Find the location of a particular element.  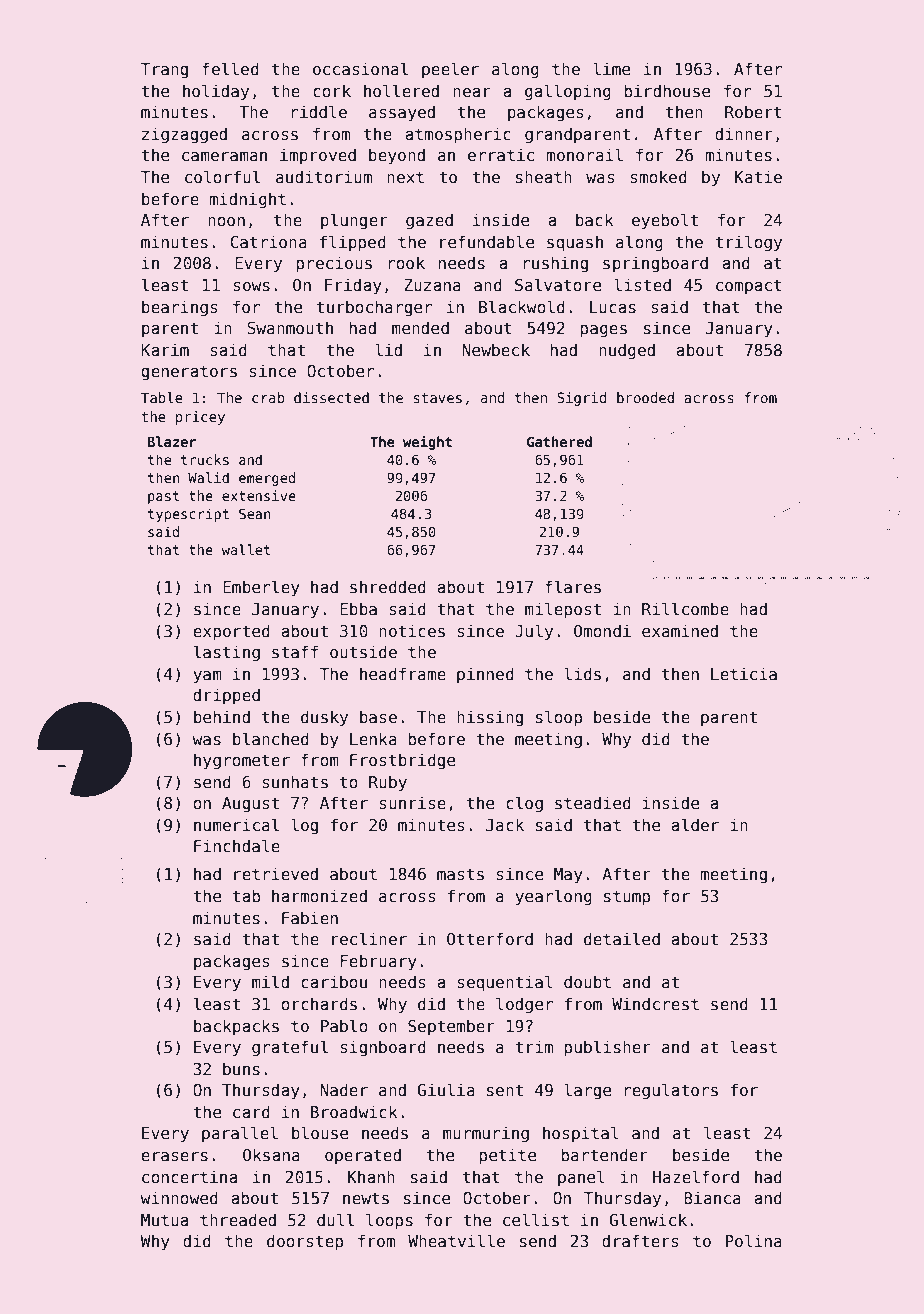

retrieved is located at coordinates (276, 873).
